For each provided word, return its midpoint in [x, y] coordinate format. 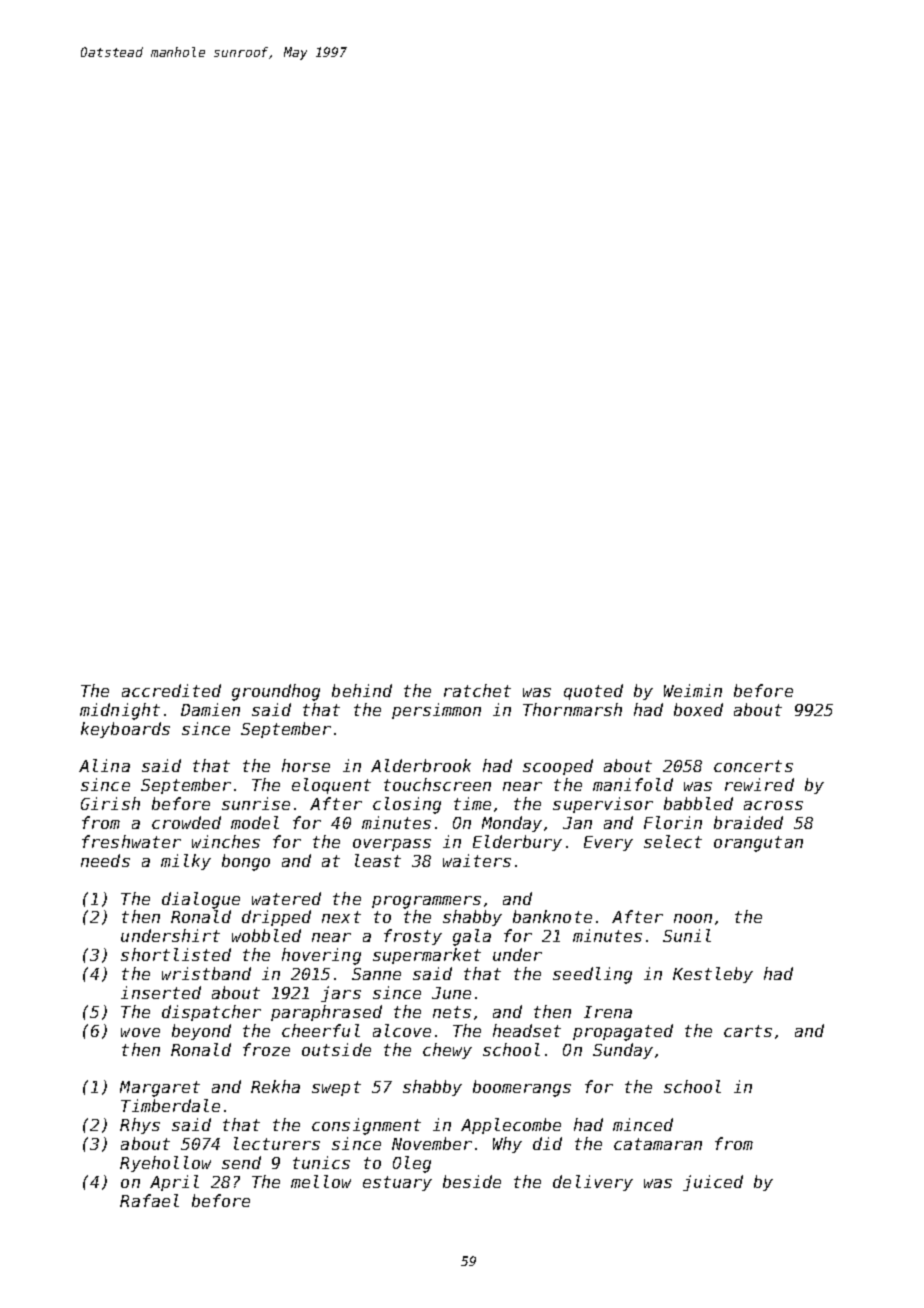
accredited [171, 690]
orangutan [758, 844]
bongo [246, 862]
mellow [321, 1181]
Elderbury [517, 843]
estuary [397, 1183]
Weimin [693, 690]
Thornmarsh [572, 709]
